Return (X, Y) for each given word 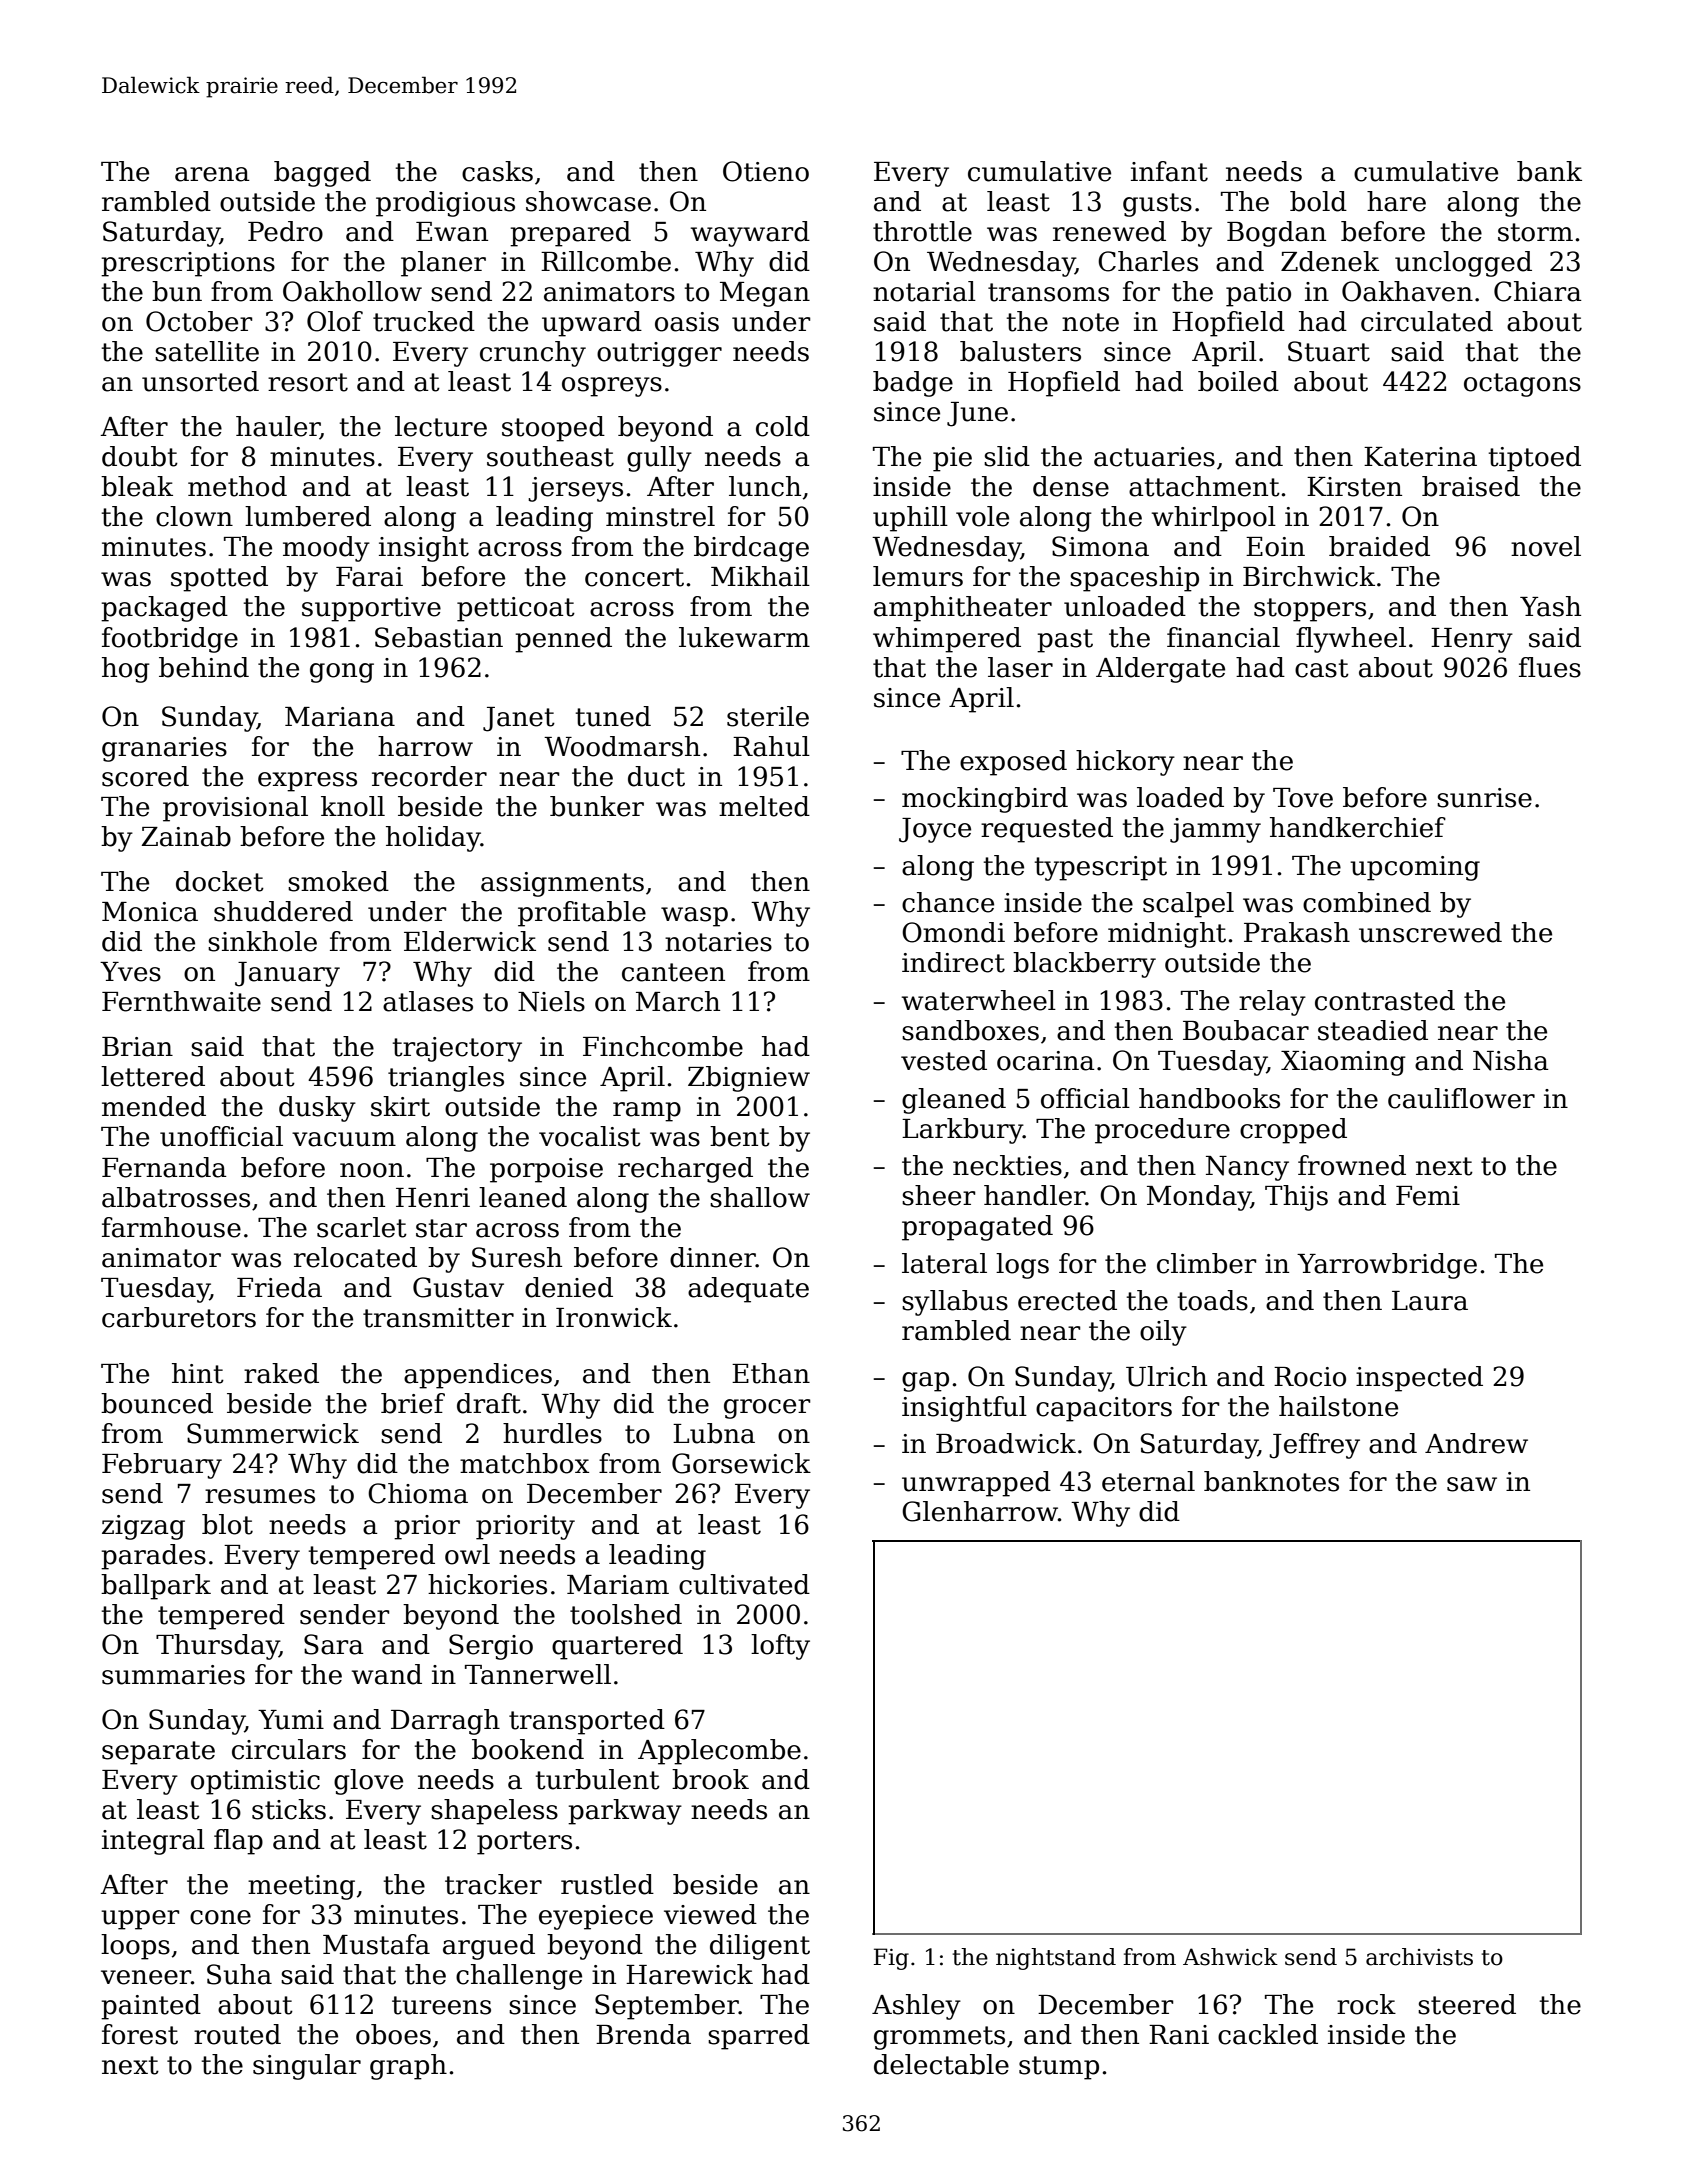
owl (467, 1554)
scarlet (362, 1227)
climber (1207, 1263)
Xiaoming (1343, 1063)
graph (408, 2067)
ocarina (1046, 1061)
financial (1223, 637)
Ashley (916, 2007)
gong (342, 673)
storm (1535, 232)
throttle (922, 231)
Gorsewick (741, 1463)
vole (982, 516)
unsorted (200, 381)
